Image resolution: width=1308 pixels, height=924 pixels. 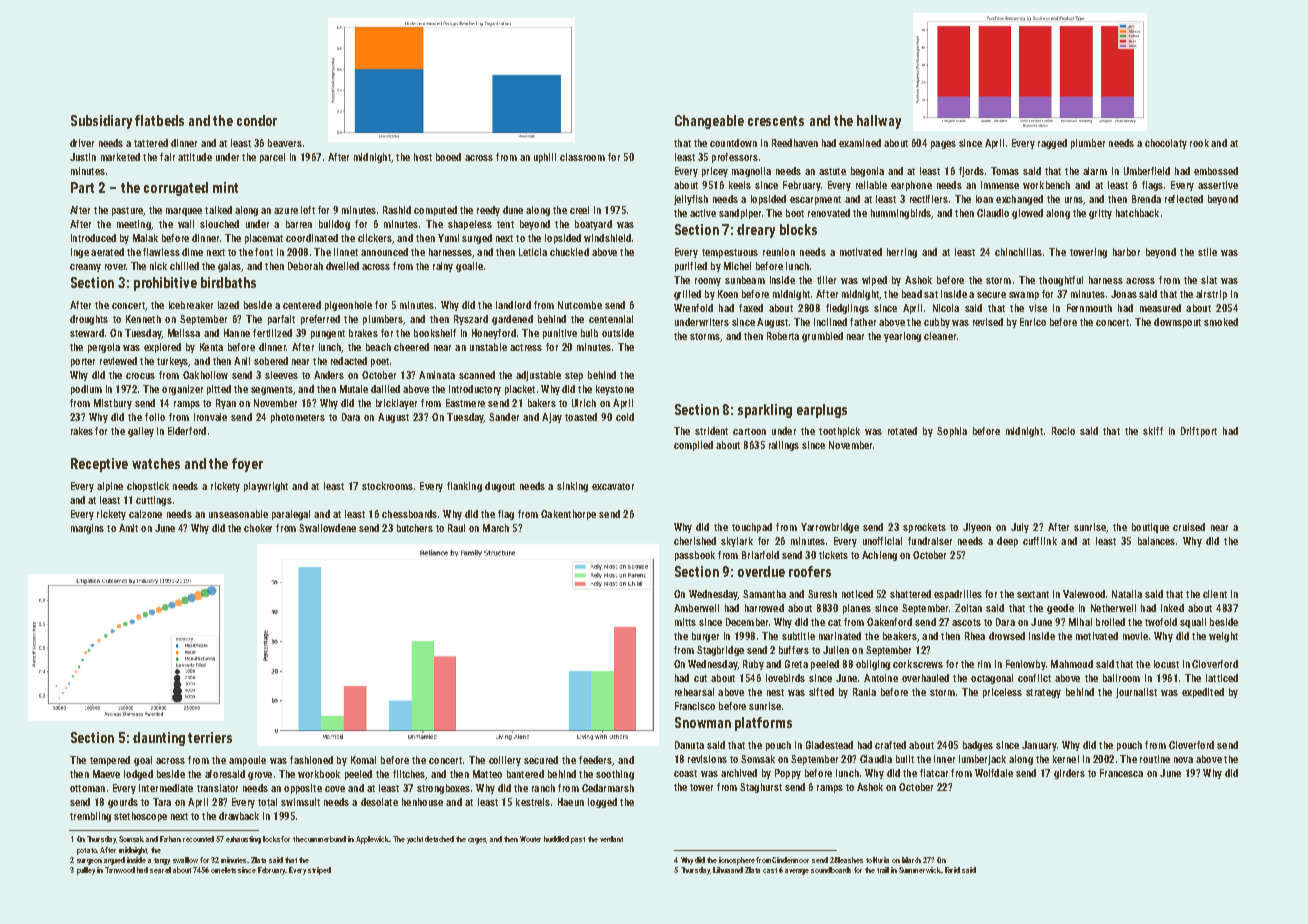 What do you see at coordinates (901, 214) in the document?
I see `hummingbirds` at bounding box center [901, 214].
